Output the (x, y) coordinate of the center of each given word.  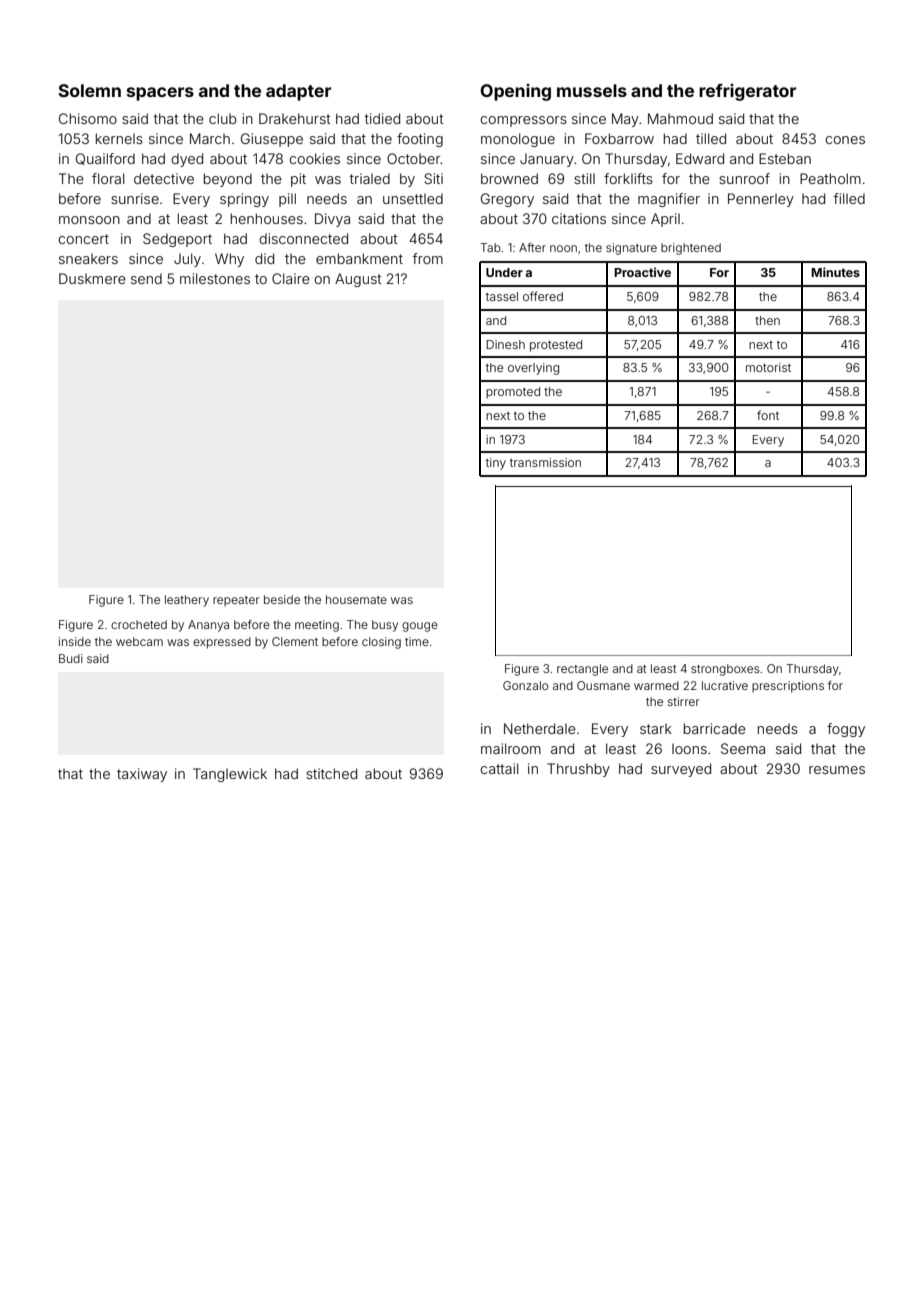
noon (563, 248)
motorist (768, 367)
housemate (356, 599)
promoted (513, 393)
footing (420, 140)
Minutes (835, 272)
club (223, 118)
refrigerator (747, 92)
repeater (236, 601)
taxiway (142, 775)
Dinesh (506, 344)
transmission (545, 462)
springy (244, 200)
